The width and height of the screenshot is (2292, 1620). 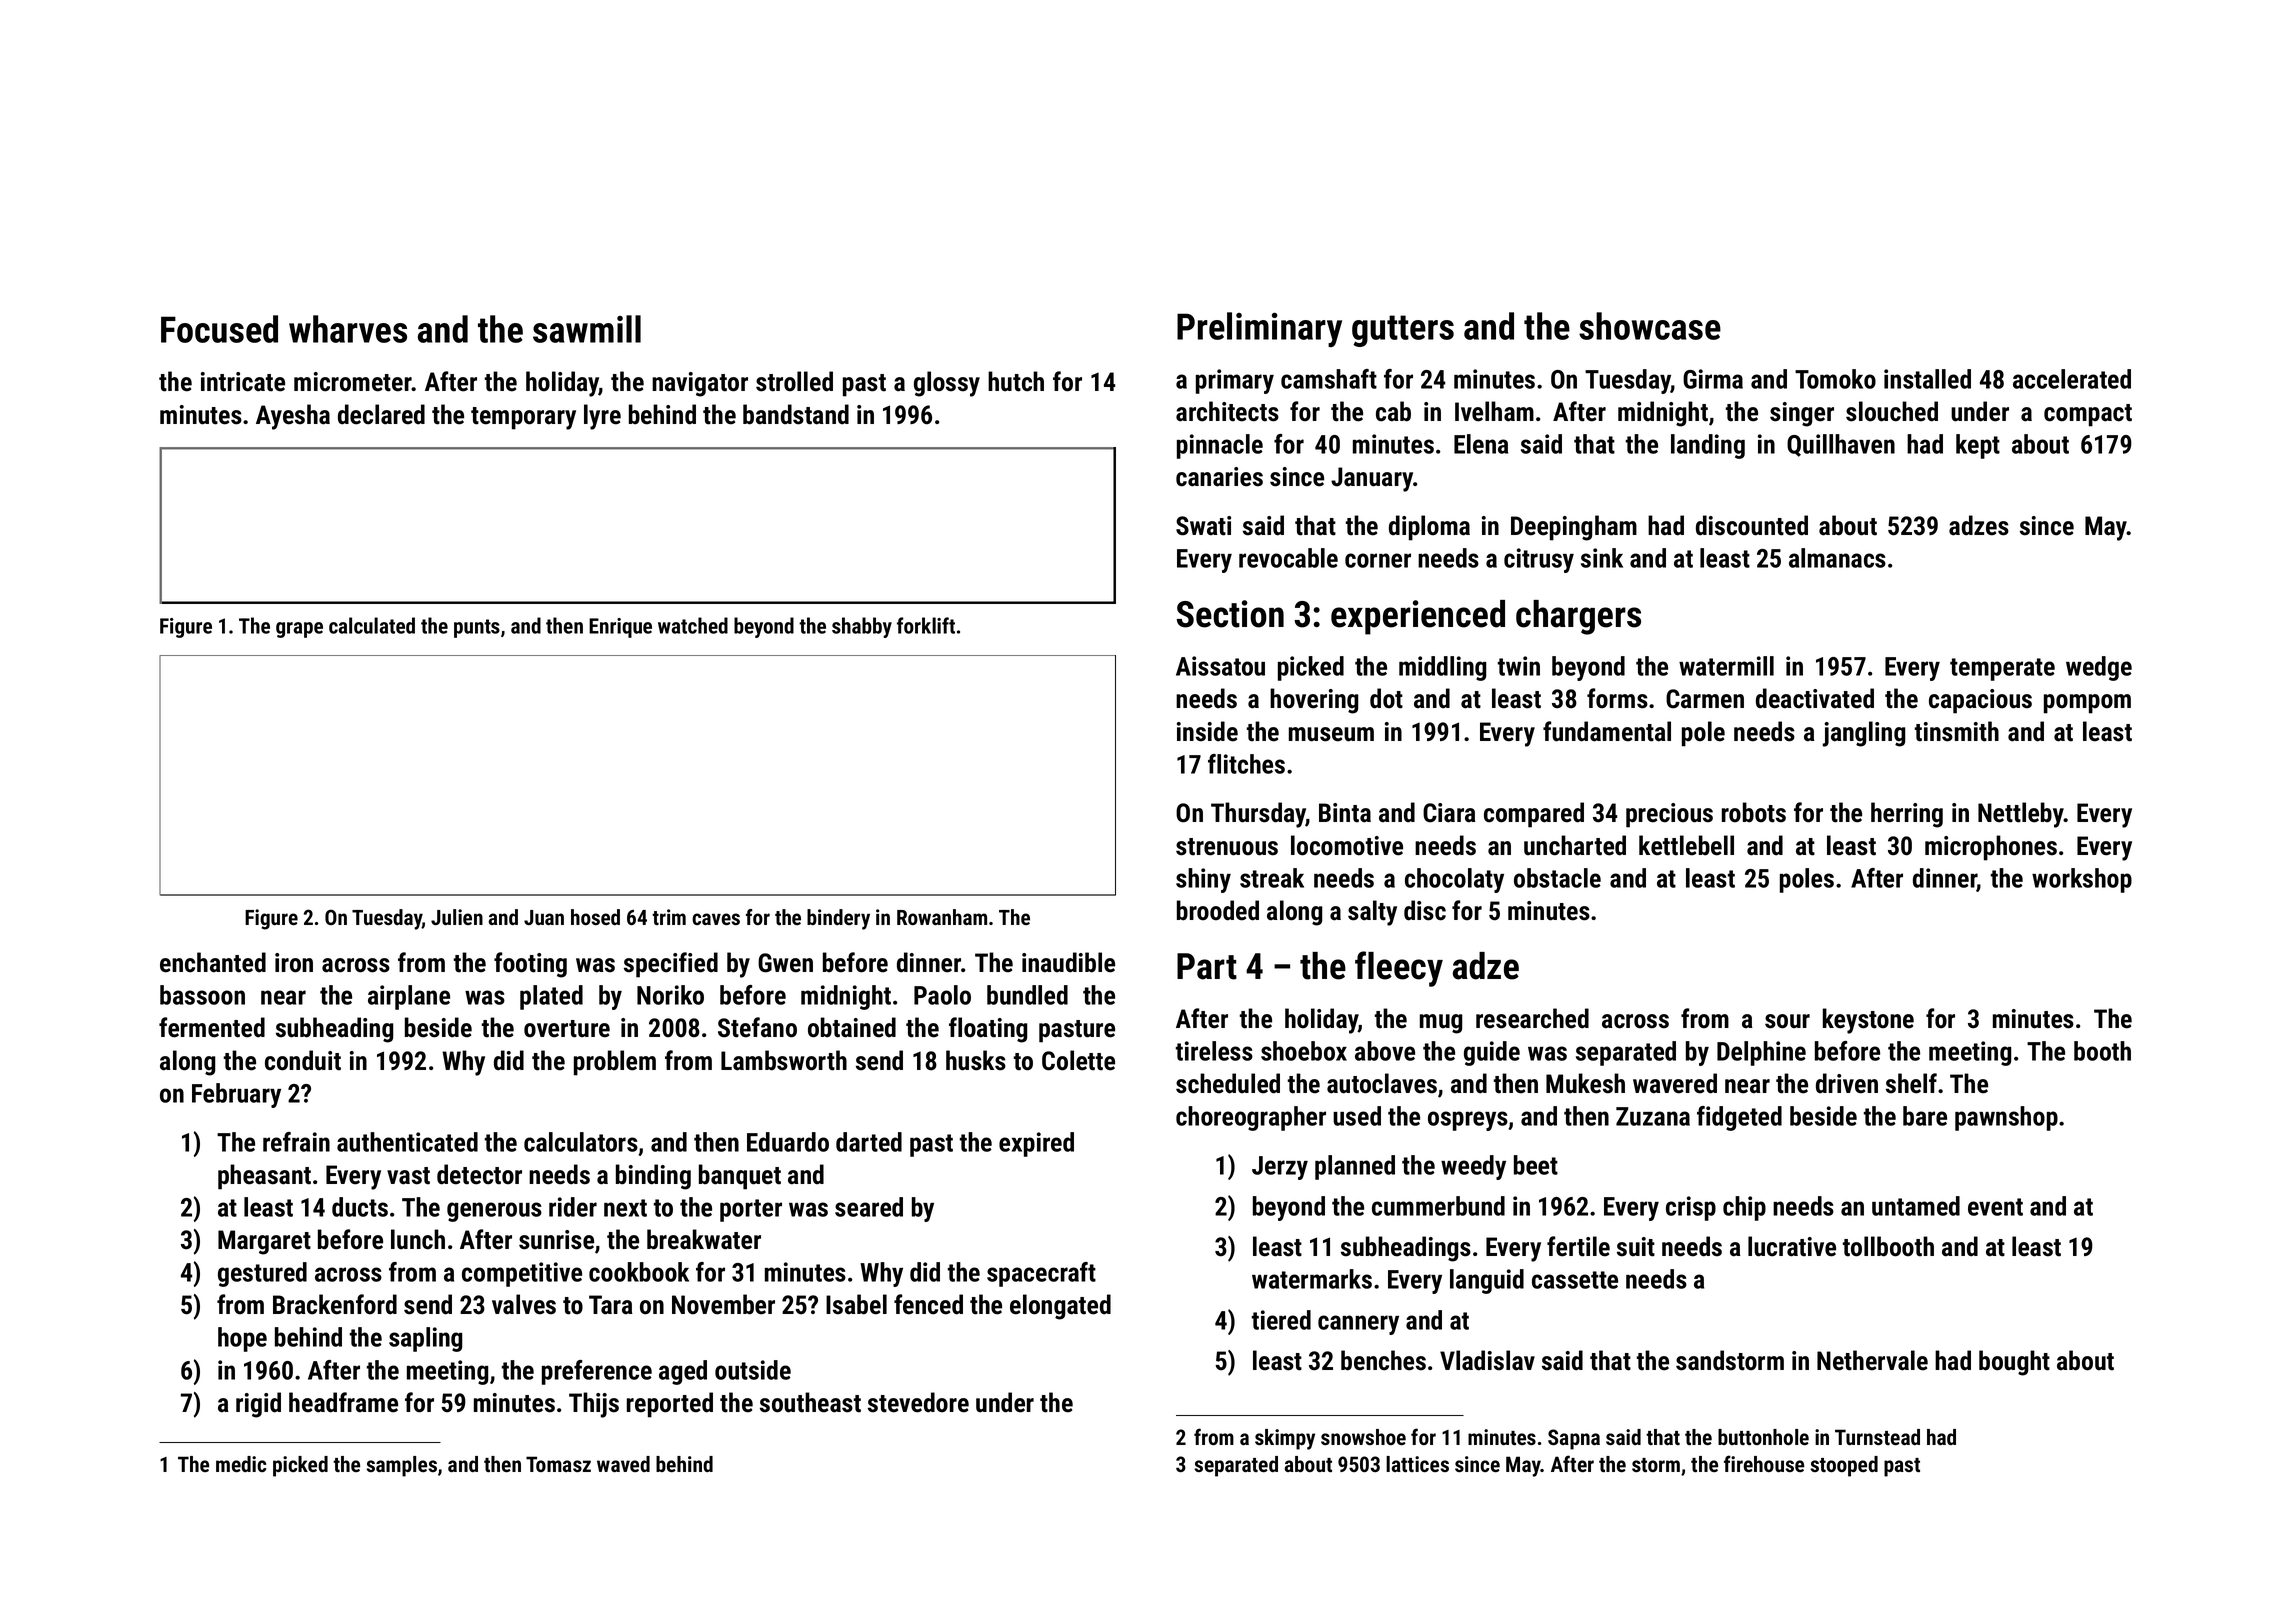 What do you see at coordinates (1761, 1053) in the screenshot?
I see `Delphine` at bounding box center [1761, 1053].
